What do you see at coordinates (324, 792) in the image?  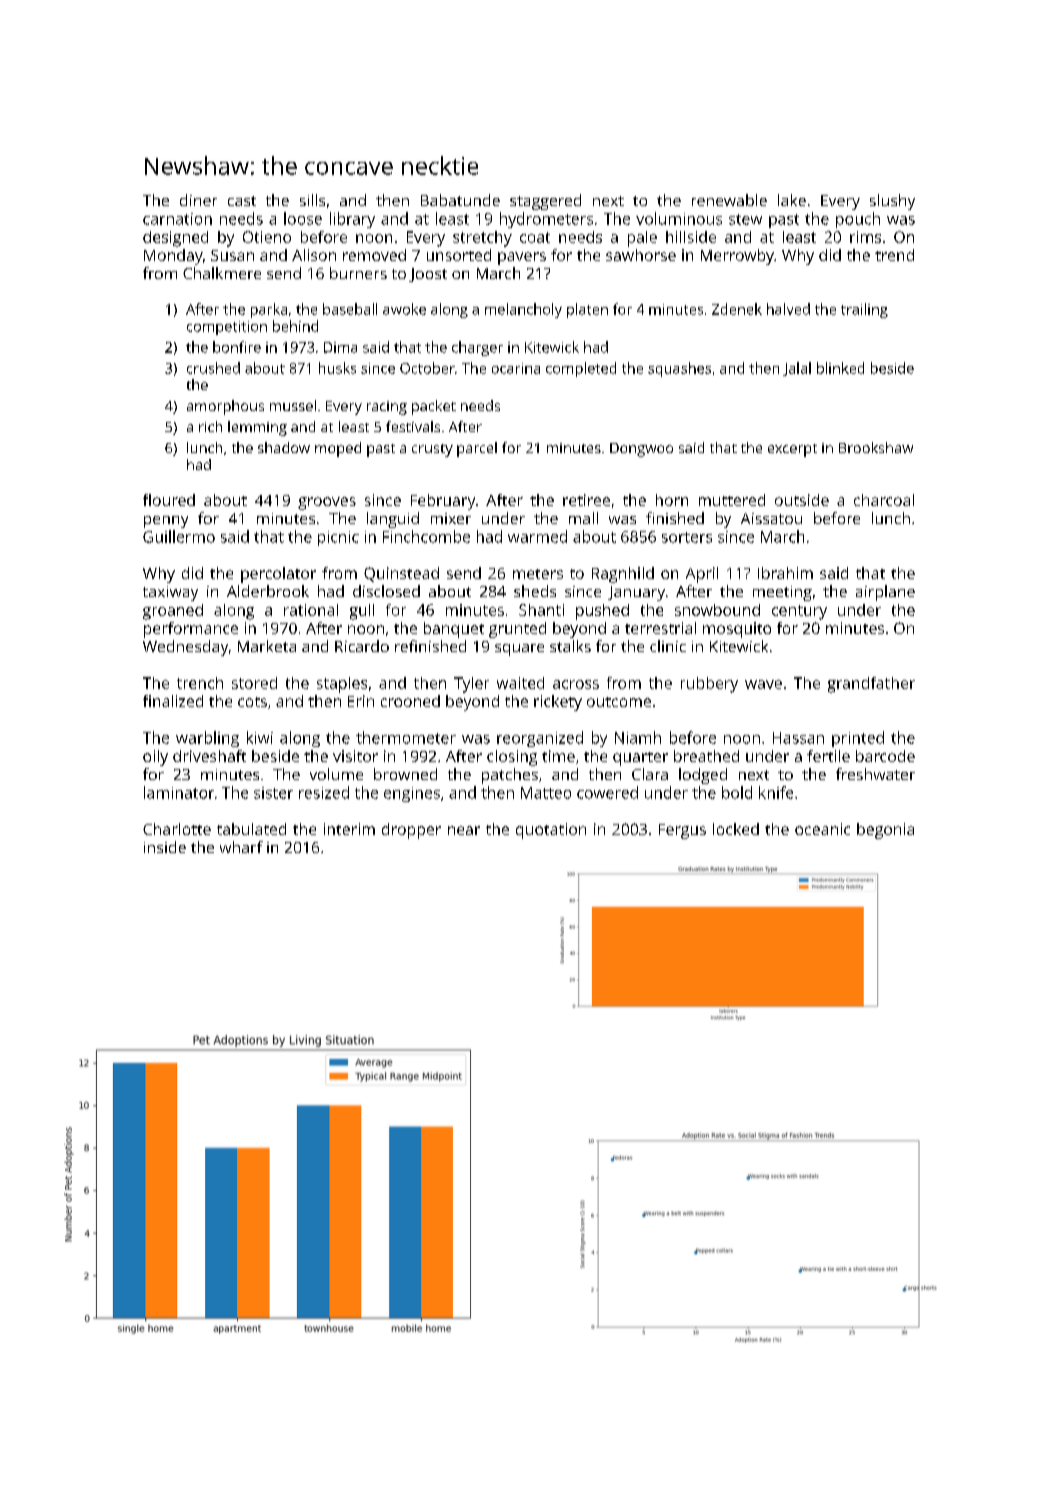 I see `resized` at bounding box center [324, 792].
